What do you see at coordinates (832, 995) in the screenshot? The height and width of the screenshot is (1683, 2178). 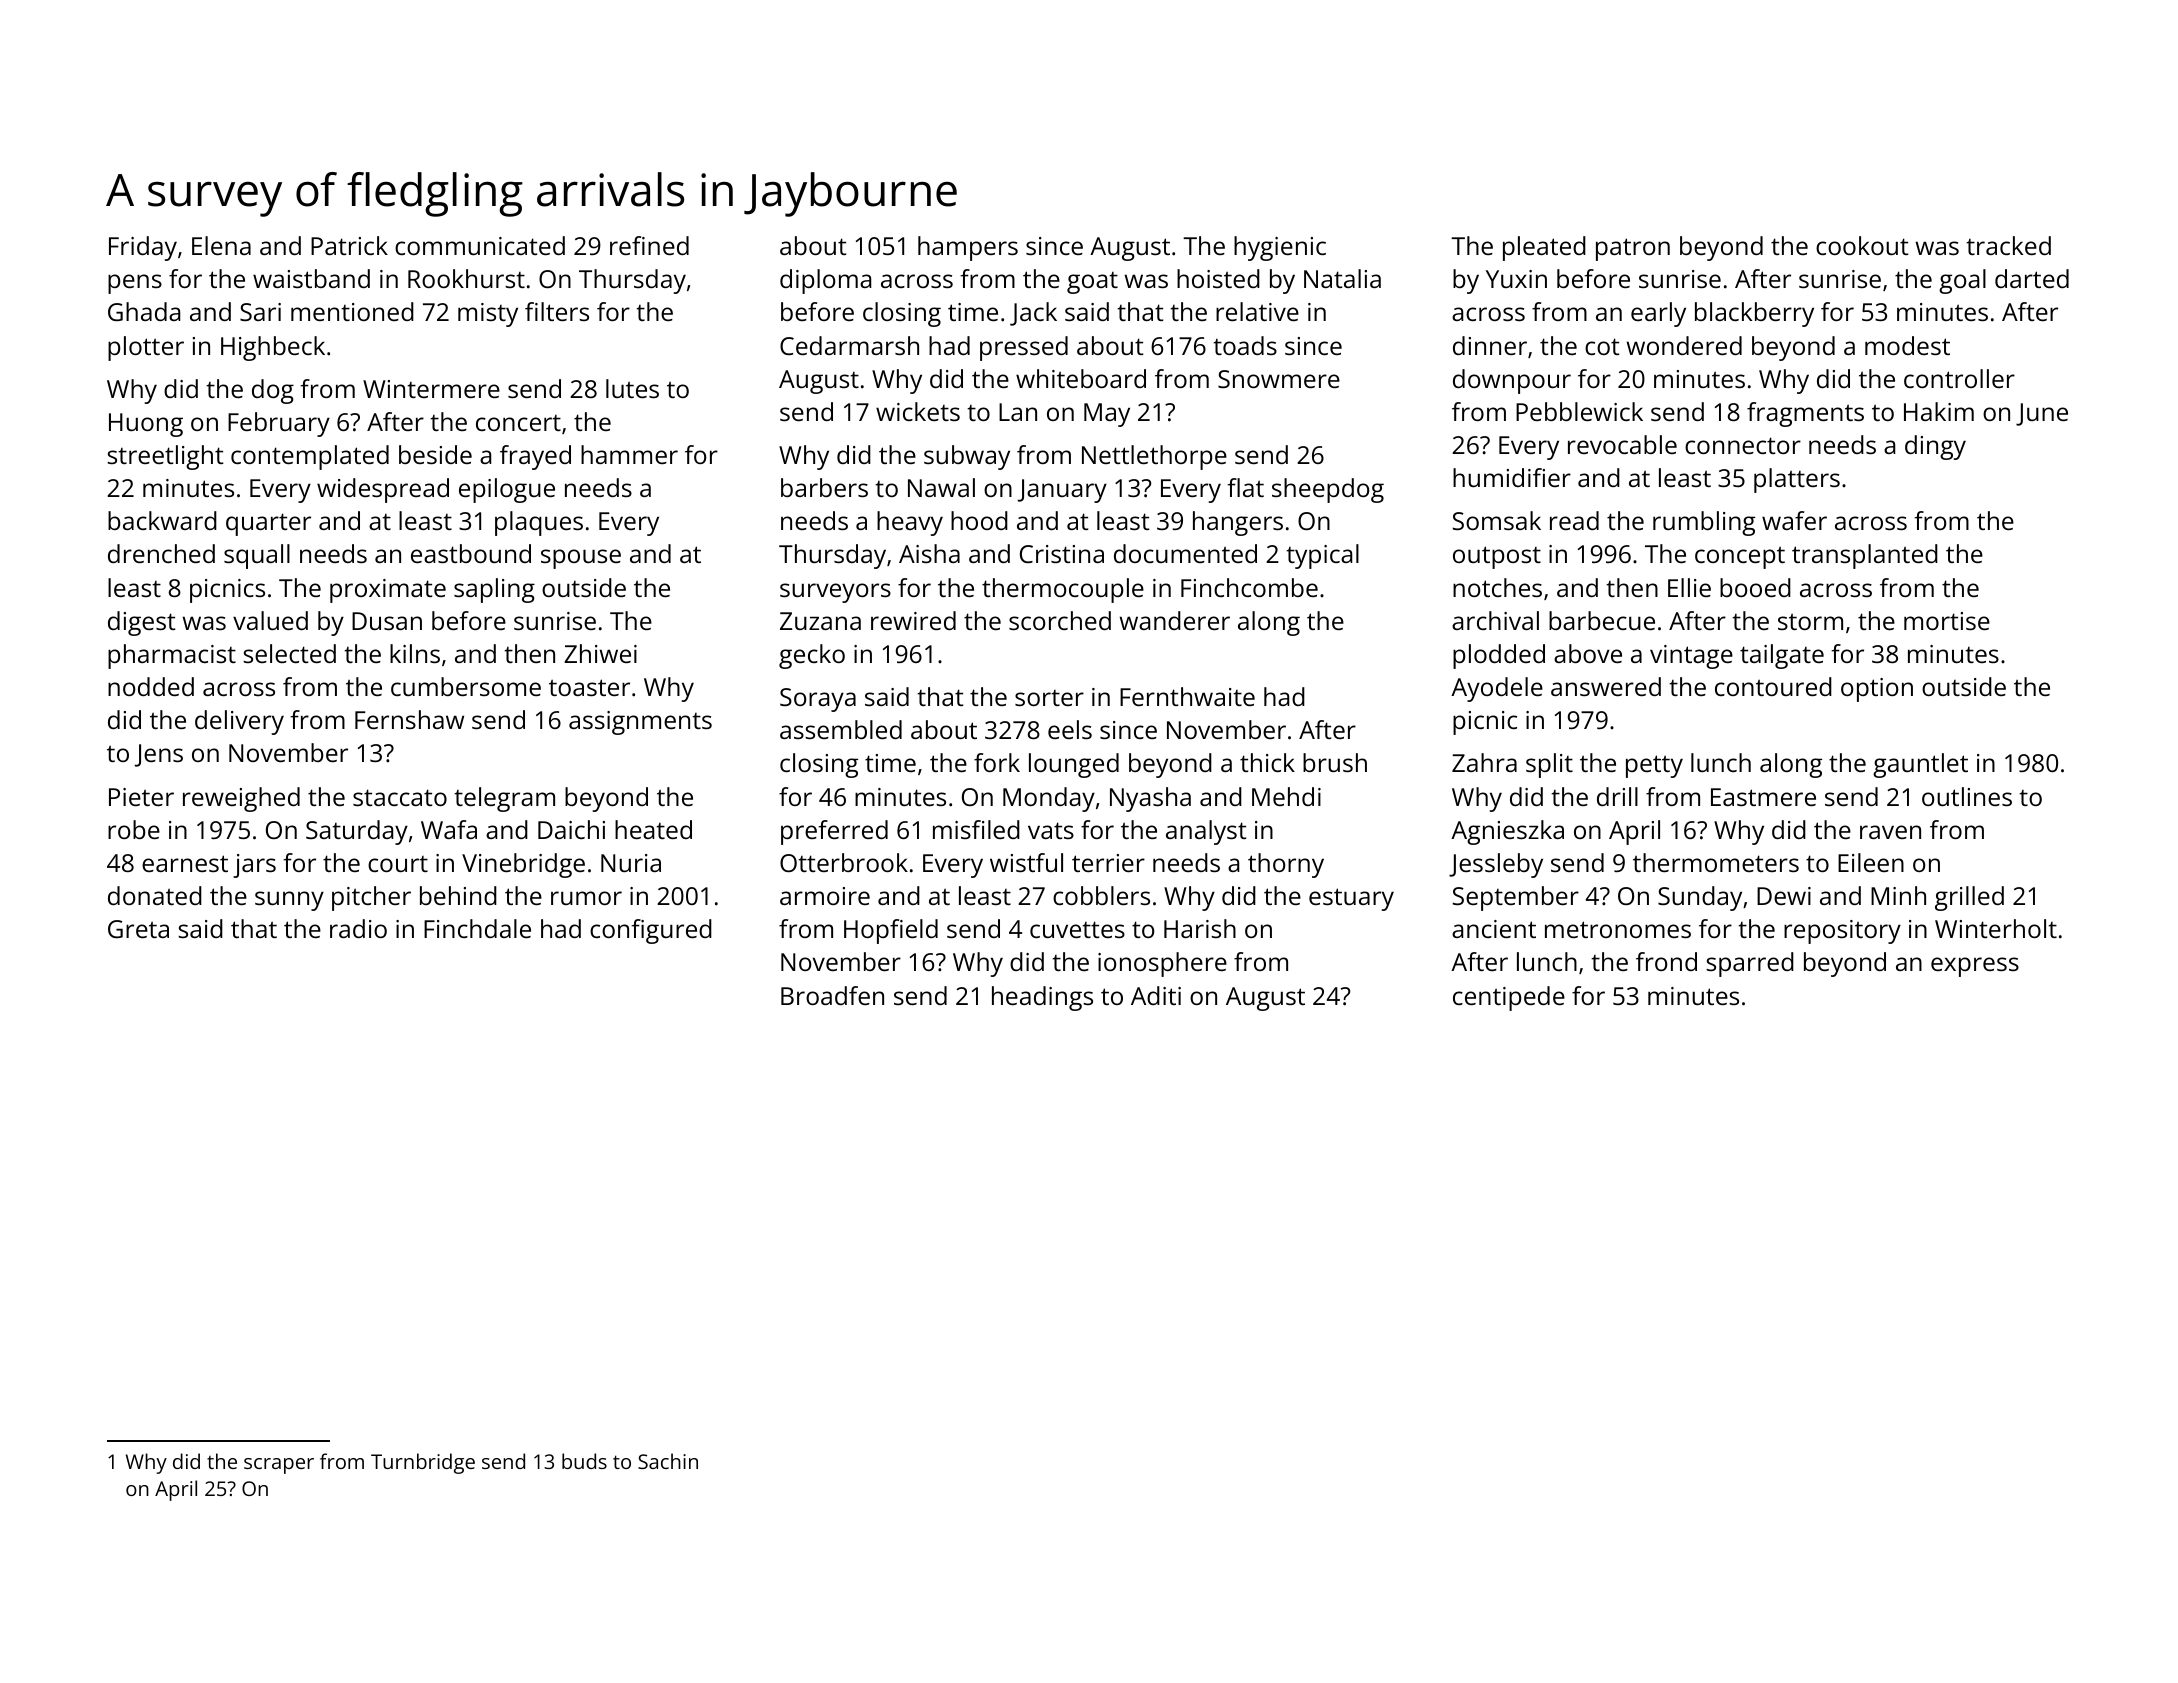 I see `Broadfen` at bounding box center [832, 995].
